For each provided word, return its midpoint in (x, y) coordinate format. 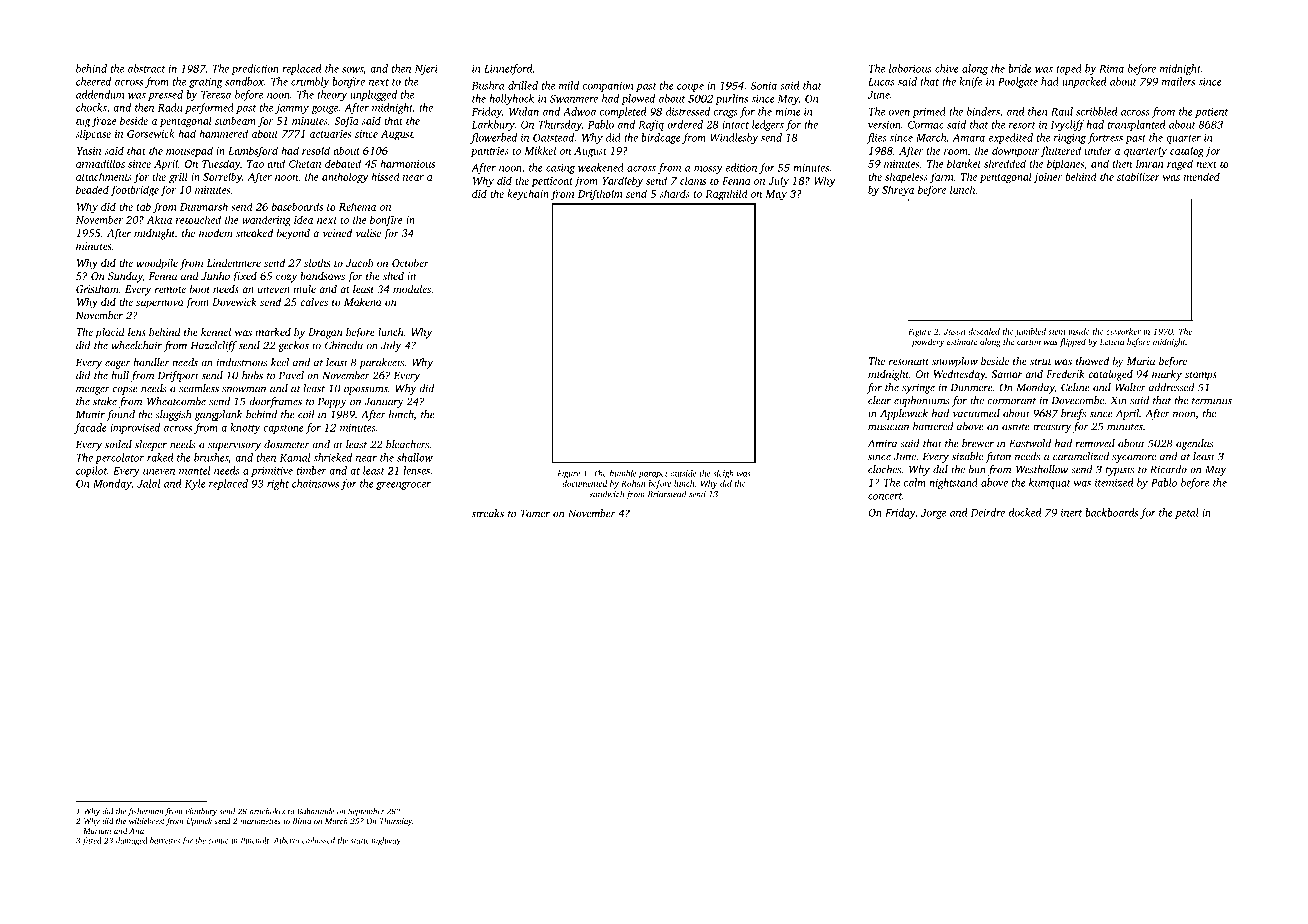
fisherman (145, 812)
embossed (318, 840)
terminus (1212, 400)
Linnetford (508, 69)
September (366, 812)
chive (947, 68)
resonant (909, 361)
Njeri (426, 70)
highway (386, 841)
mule (304, 289)
